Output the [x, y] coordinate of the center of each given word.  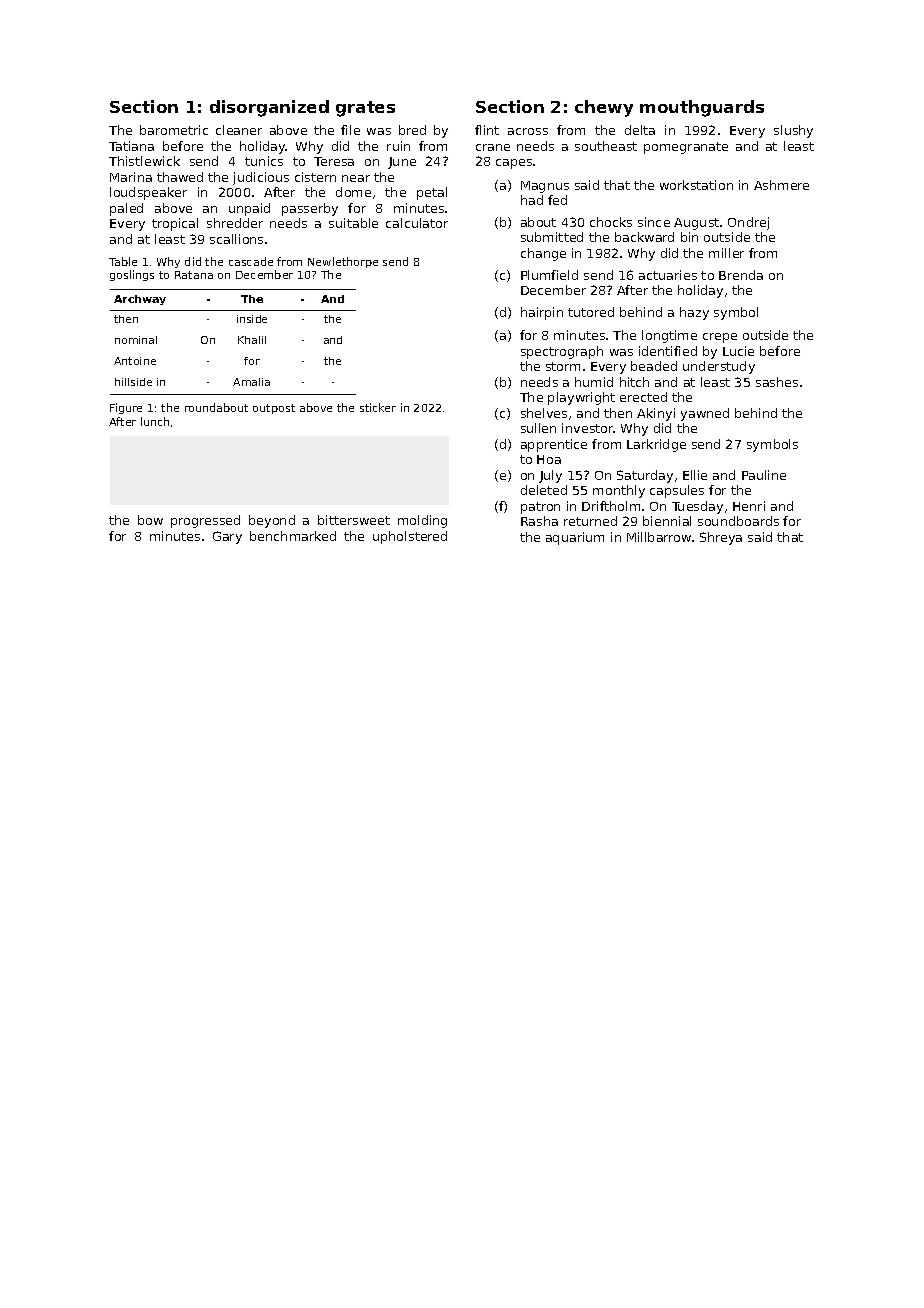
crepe [720, 338]
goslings [132, 275]
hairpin [542, 313]
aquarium [575, 538]
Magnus [545, 187]
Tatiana [131, 146]
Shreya [721, 538]
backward [644, 237]
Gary [227, 537]
